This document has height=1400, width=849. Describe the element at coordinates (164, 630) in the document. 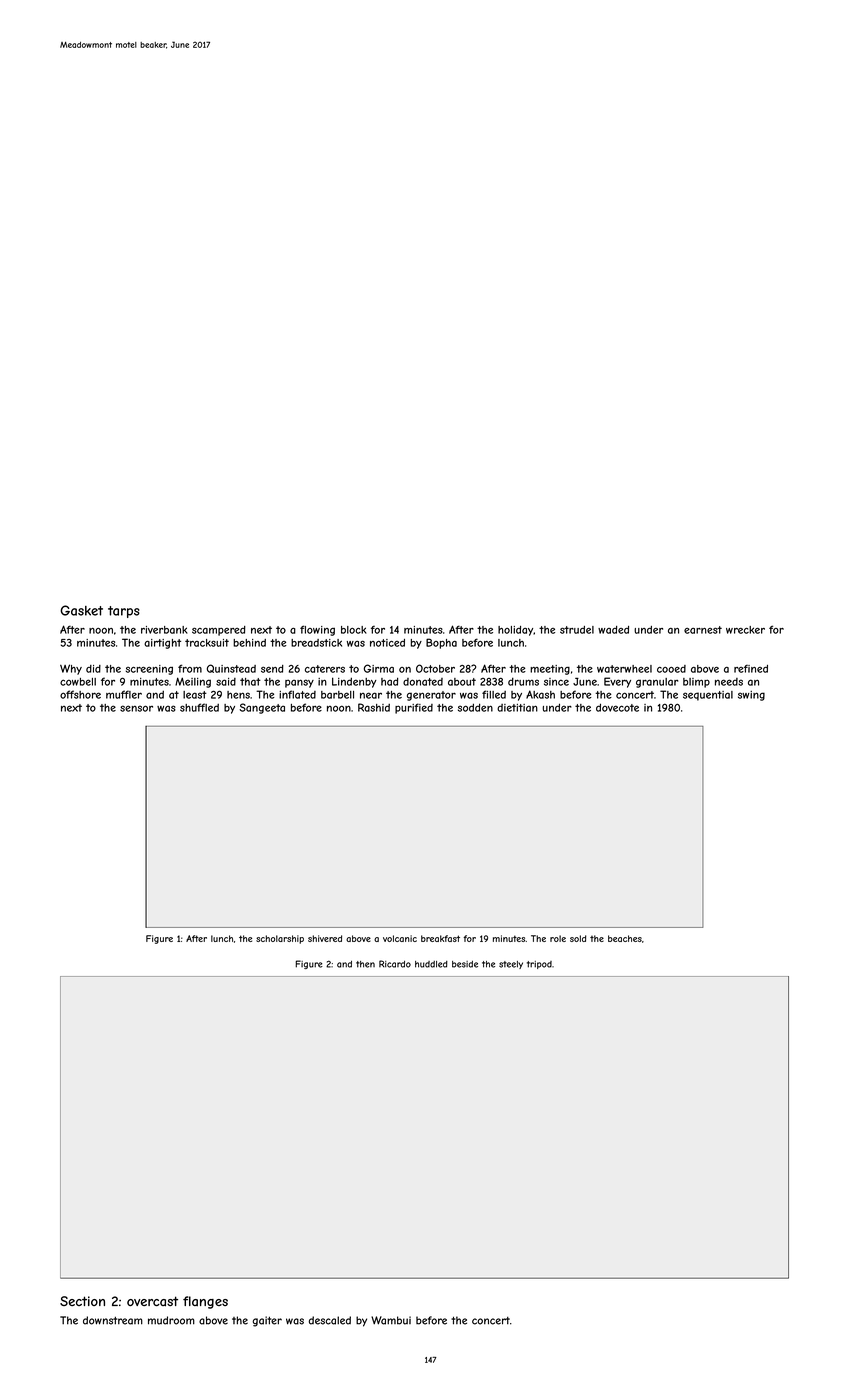

I see `riverbank` at that location.
